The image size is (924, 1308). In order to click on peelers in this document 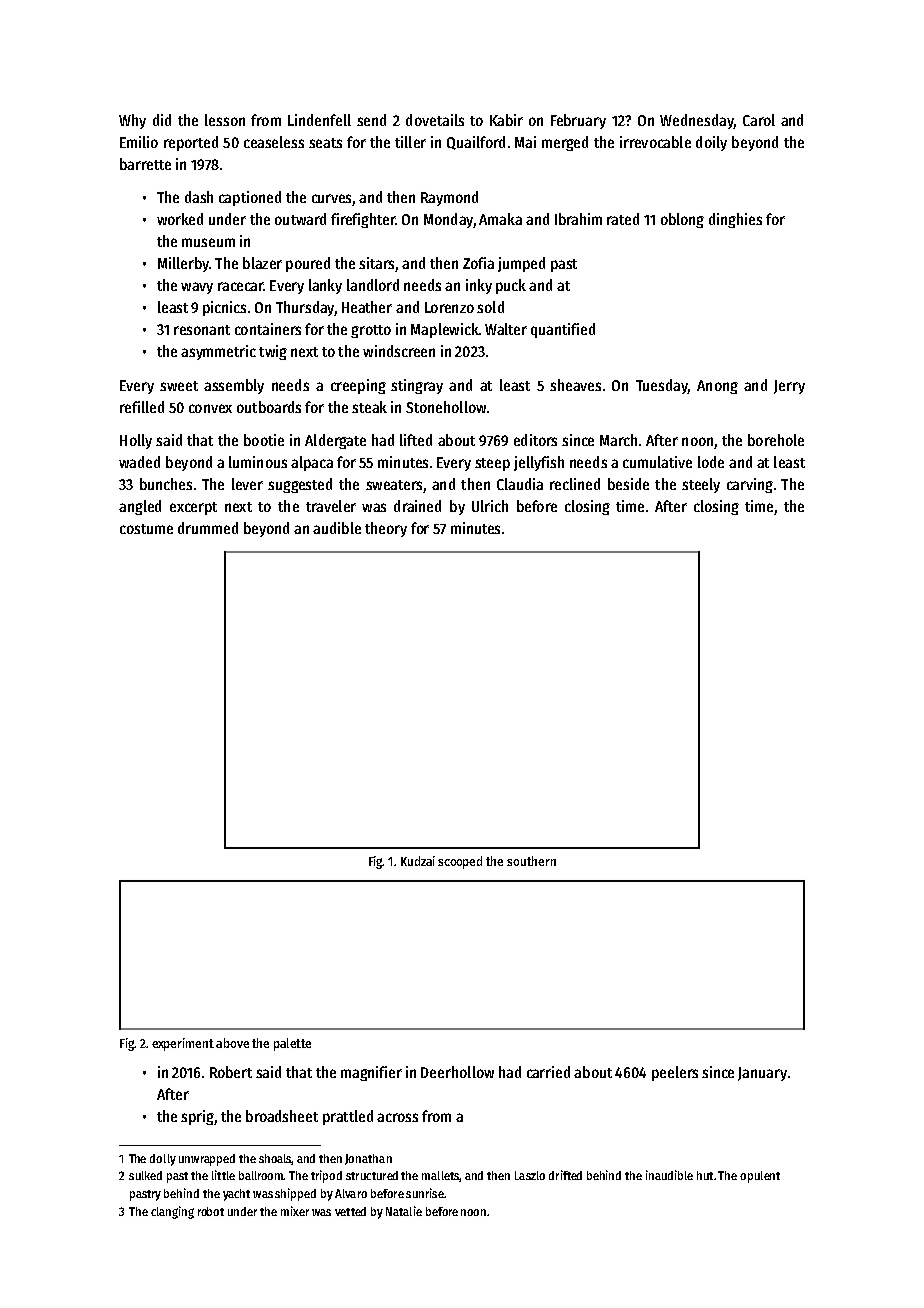, I will do `click(675, 1073)`.
